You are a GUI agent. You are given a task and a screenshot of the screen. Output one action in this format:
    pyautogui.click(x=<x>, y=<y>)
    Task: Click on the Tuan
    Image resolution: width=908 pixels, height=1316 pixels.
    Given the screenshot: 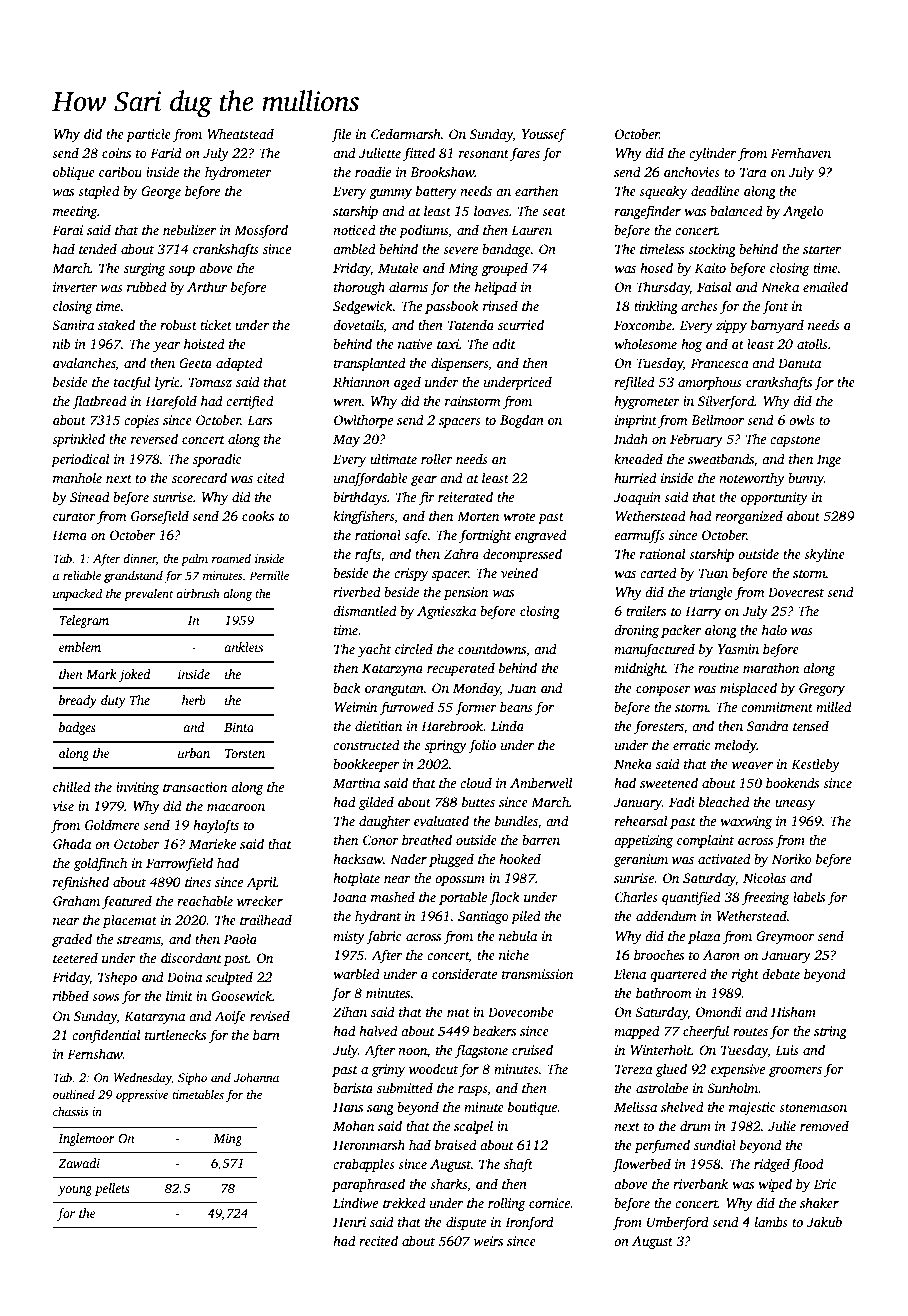 What is the action you would take?
    pyautogui.click(x=713, y=573)
